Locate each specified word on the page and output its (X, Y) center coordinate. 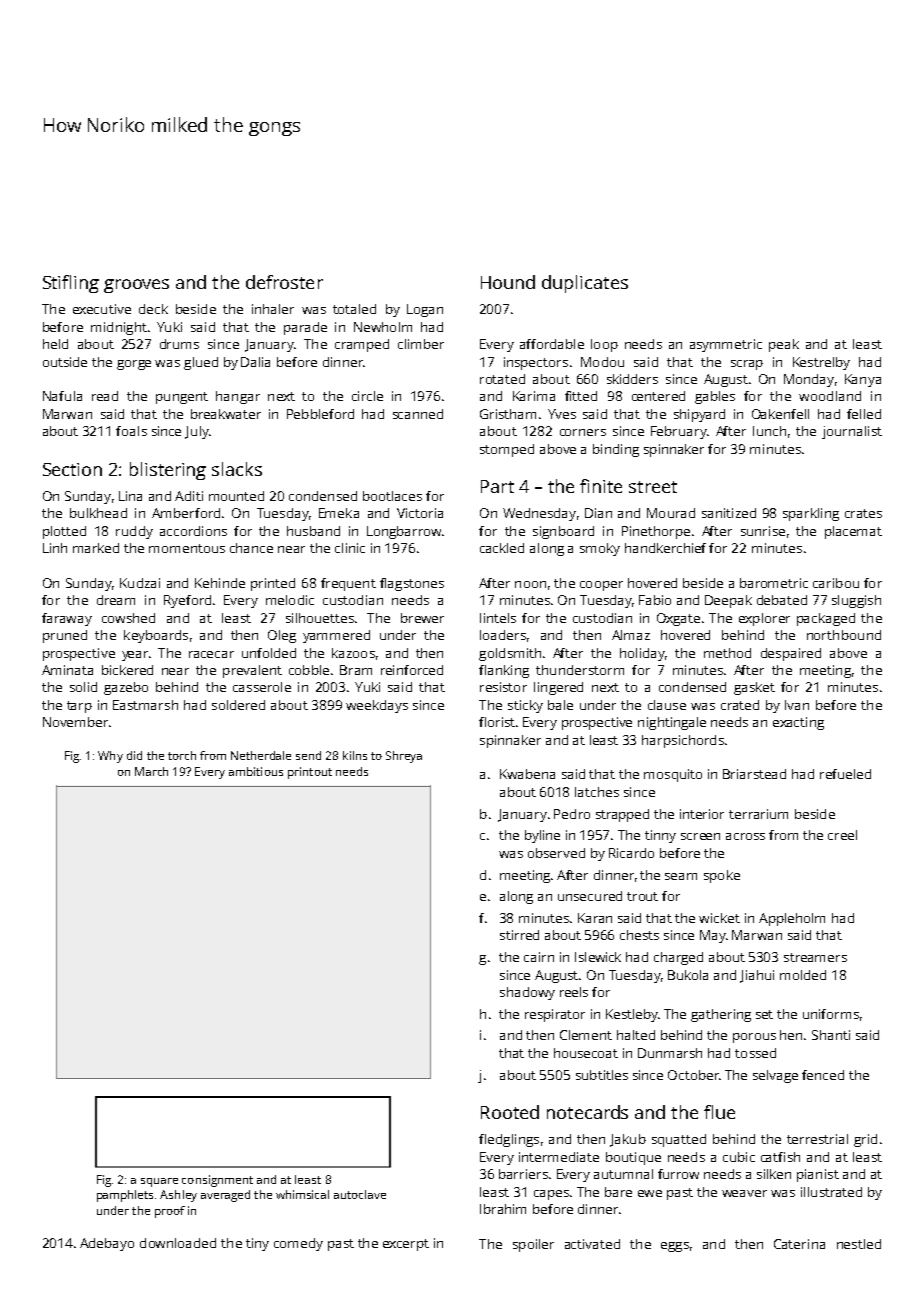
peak (784, 345)
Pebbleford (320, 414)
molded (803, 975)
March (151, 771)
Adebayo (107, 1244)
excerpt (406, 1245)
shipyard (699, 415)
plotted (64, 532)
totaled (354, 309)
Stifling (71, 284)
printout (310, 773)
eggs (675, 1247)
